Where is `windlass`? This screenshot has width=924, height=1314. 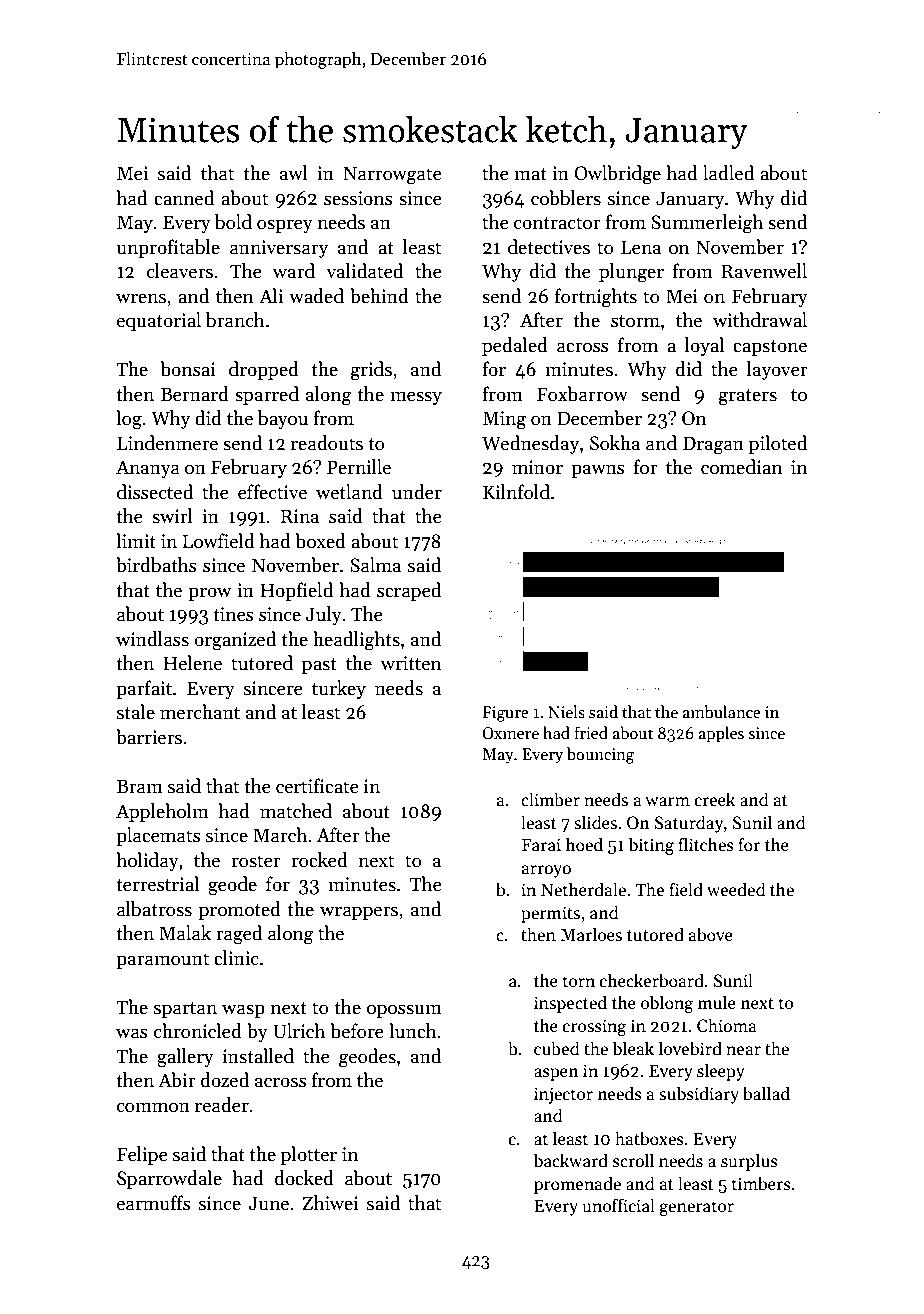
windlass is located at coordinates (152, 639).
